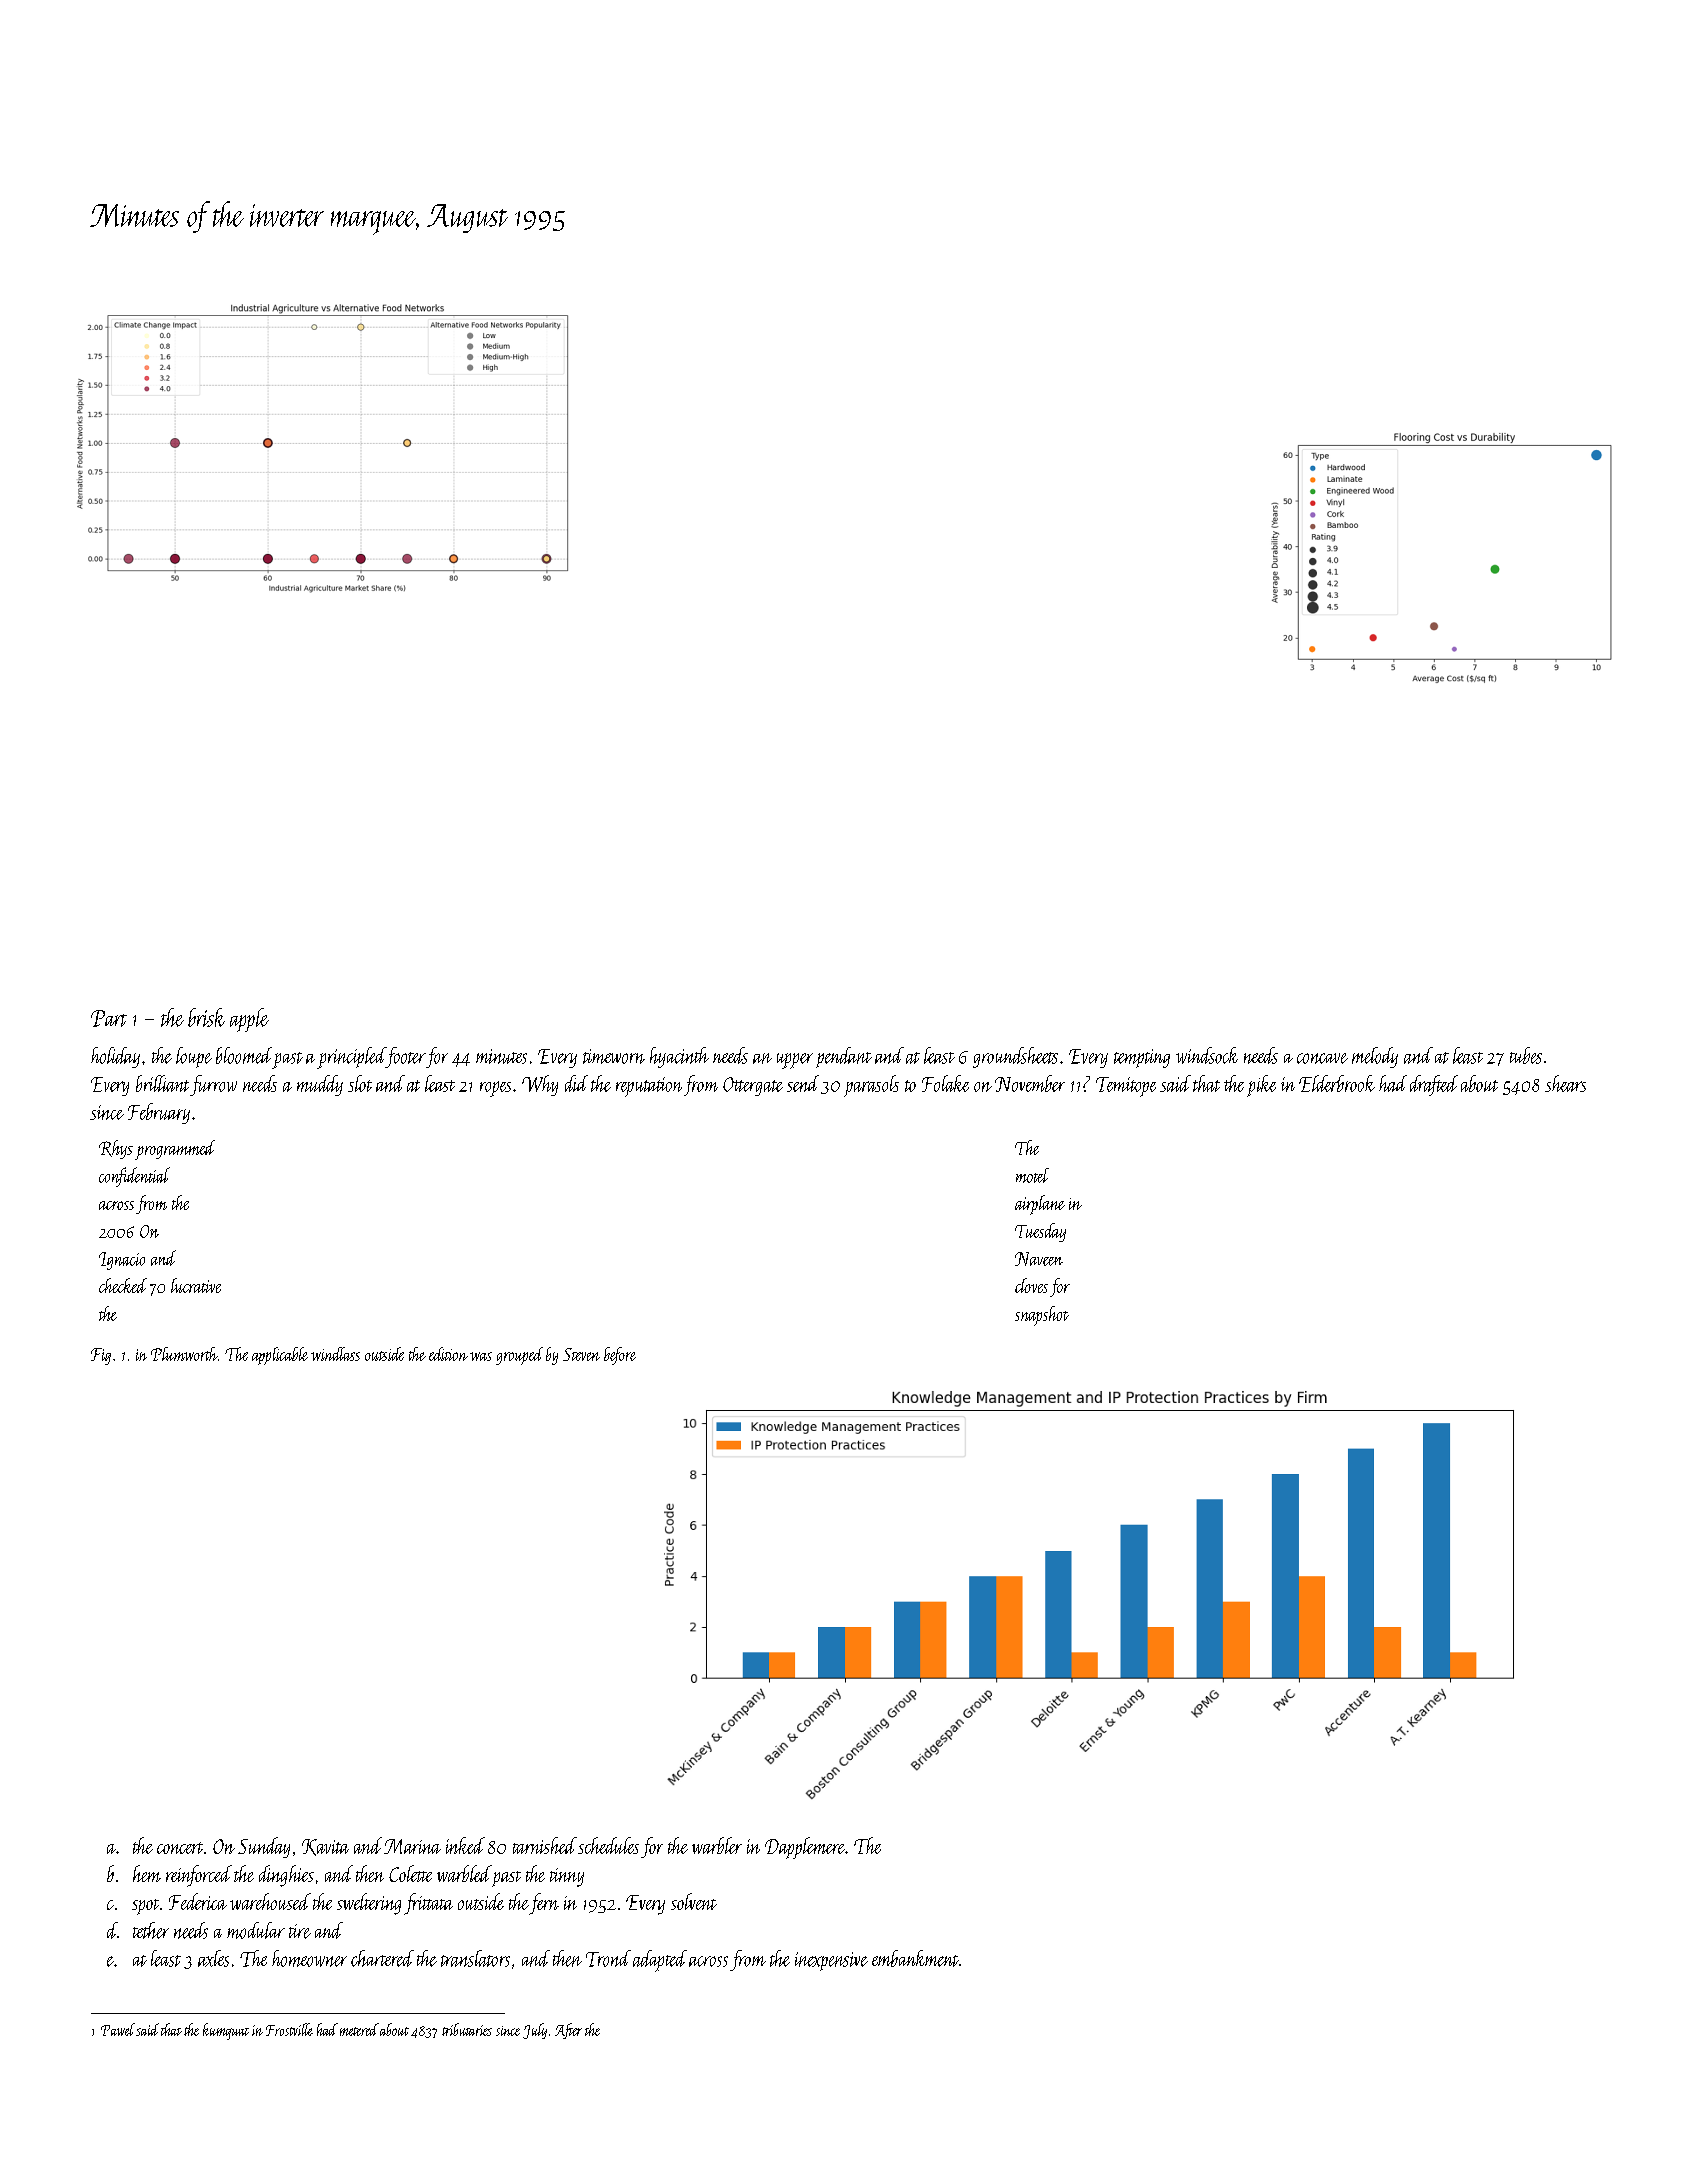 This screenshot has width=1683, height=2178. I want to click on snapshot, so click(1042, 1316).
